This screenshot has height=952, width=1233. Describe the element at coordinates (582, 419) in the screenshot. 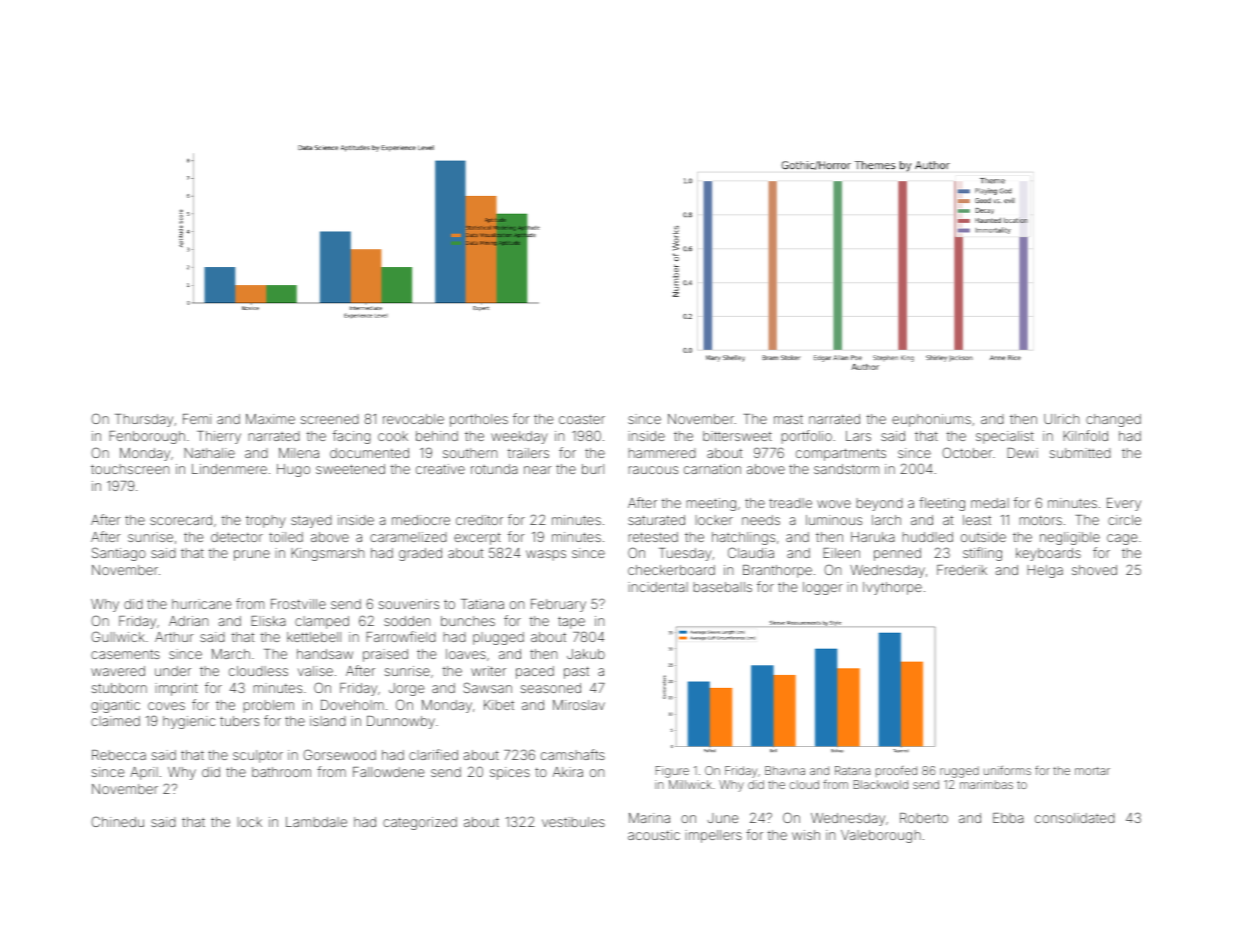

I see `coaster` at that location.
